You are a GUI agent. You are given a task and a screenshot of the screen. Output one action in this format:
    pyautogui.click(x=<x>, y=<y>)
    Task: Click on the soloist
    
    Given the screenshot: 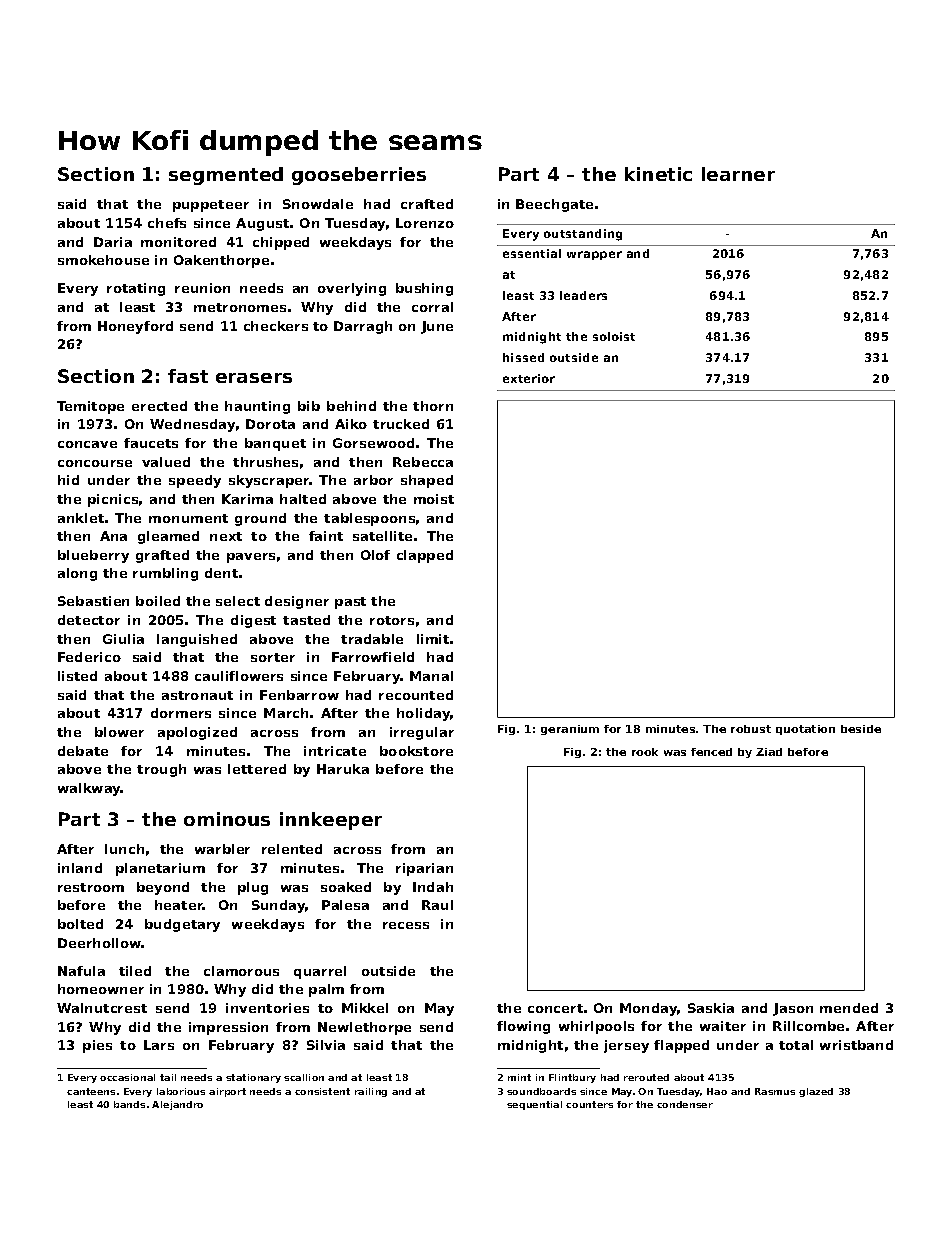 What is the action you would take?
    pyautogui.click(x=614, y=336)
